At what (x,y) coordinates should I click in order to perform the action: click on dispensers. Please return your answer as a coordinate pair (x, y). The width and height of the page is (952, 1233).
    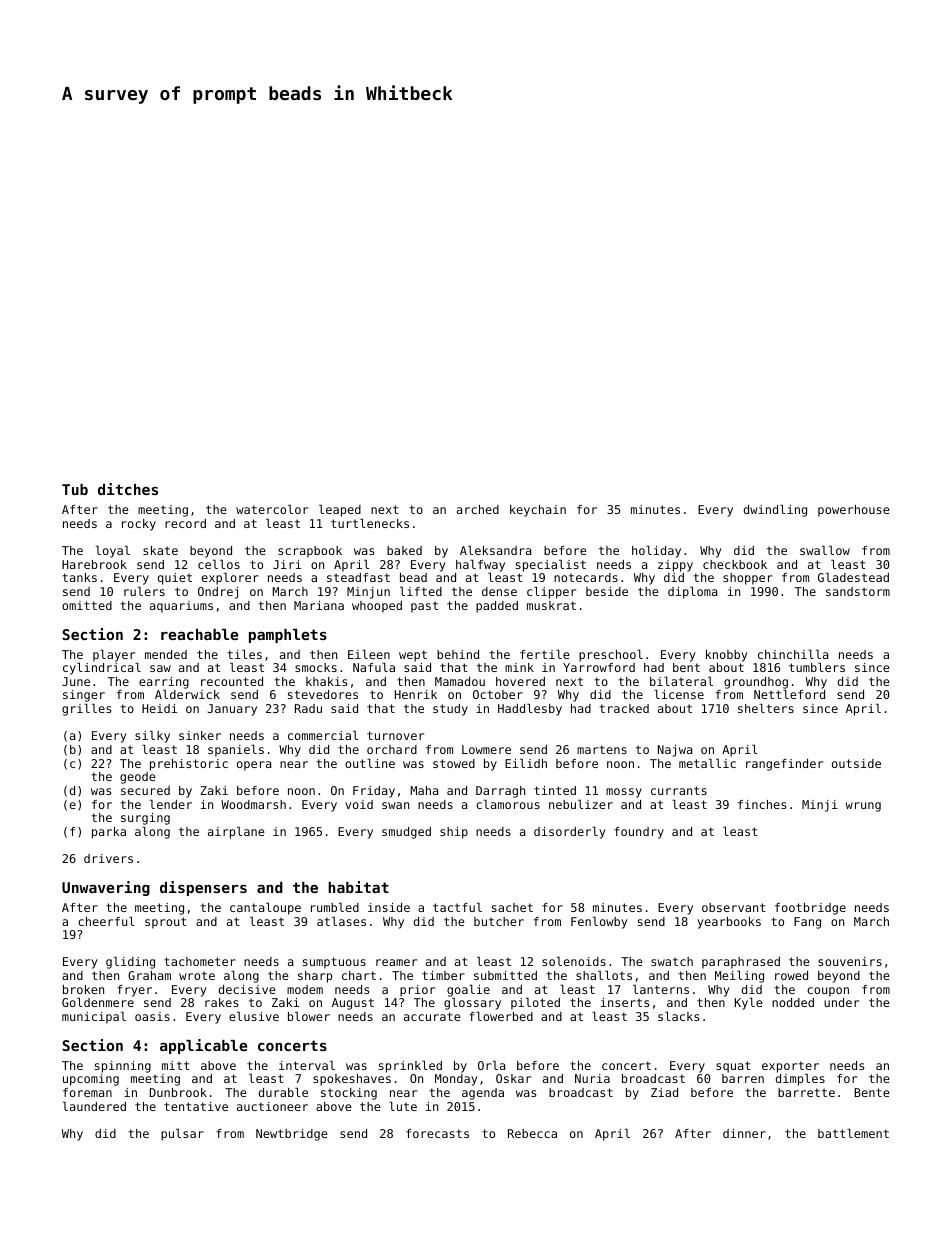
    Looking at the image, I should click on (203, 888).
